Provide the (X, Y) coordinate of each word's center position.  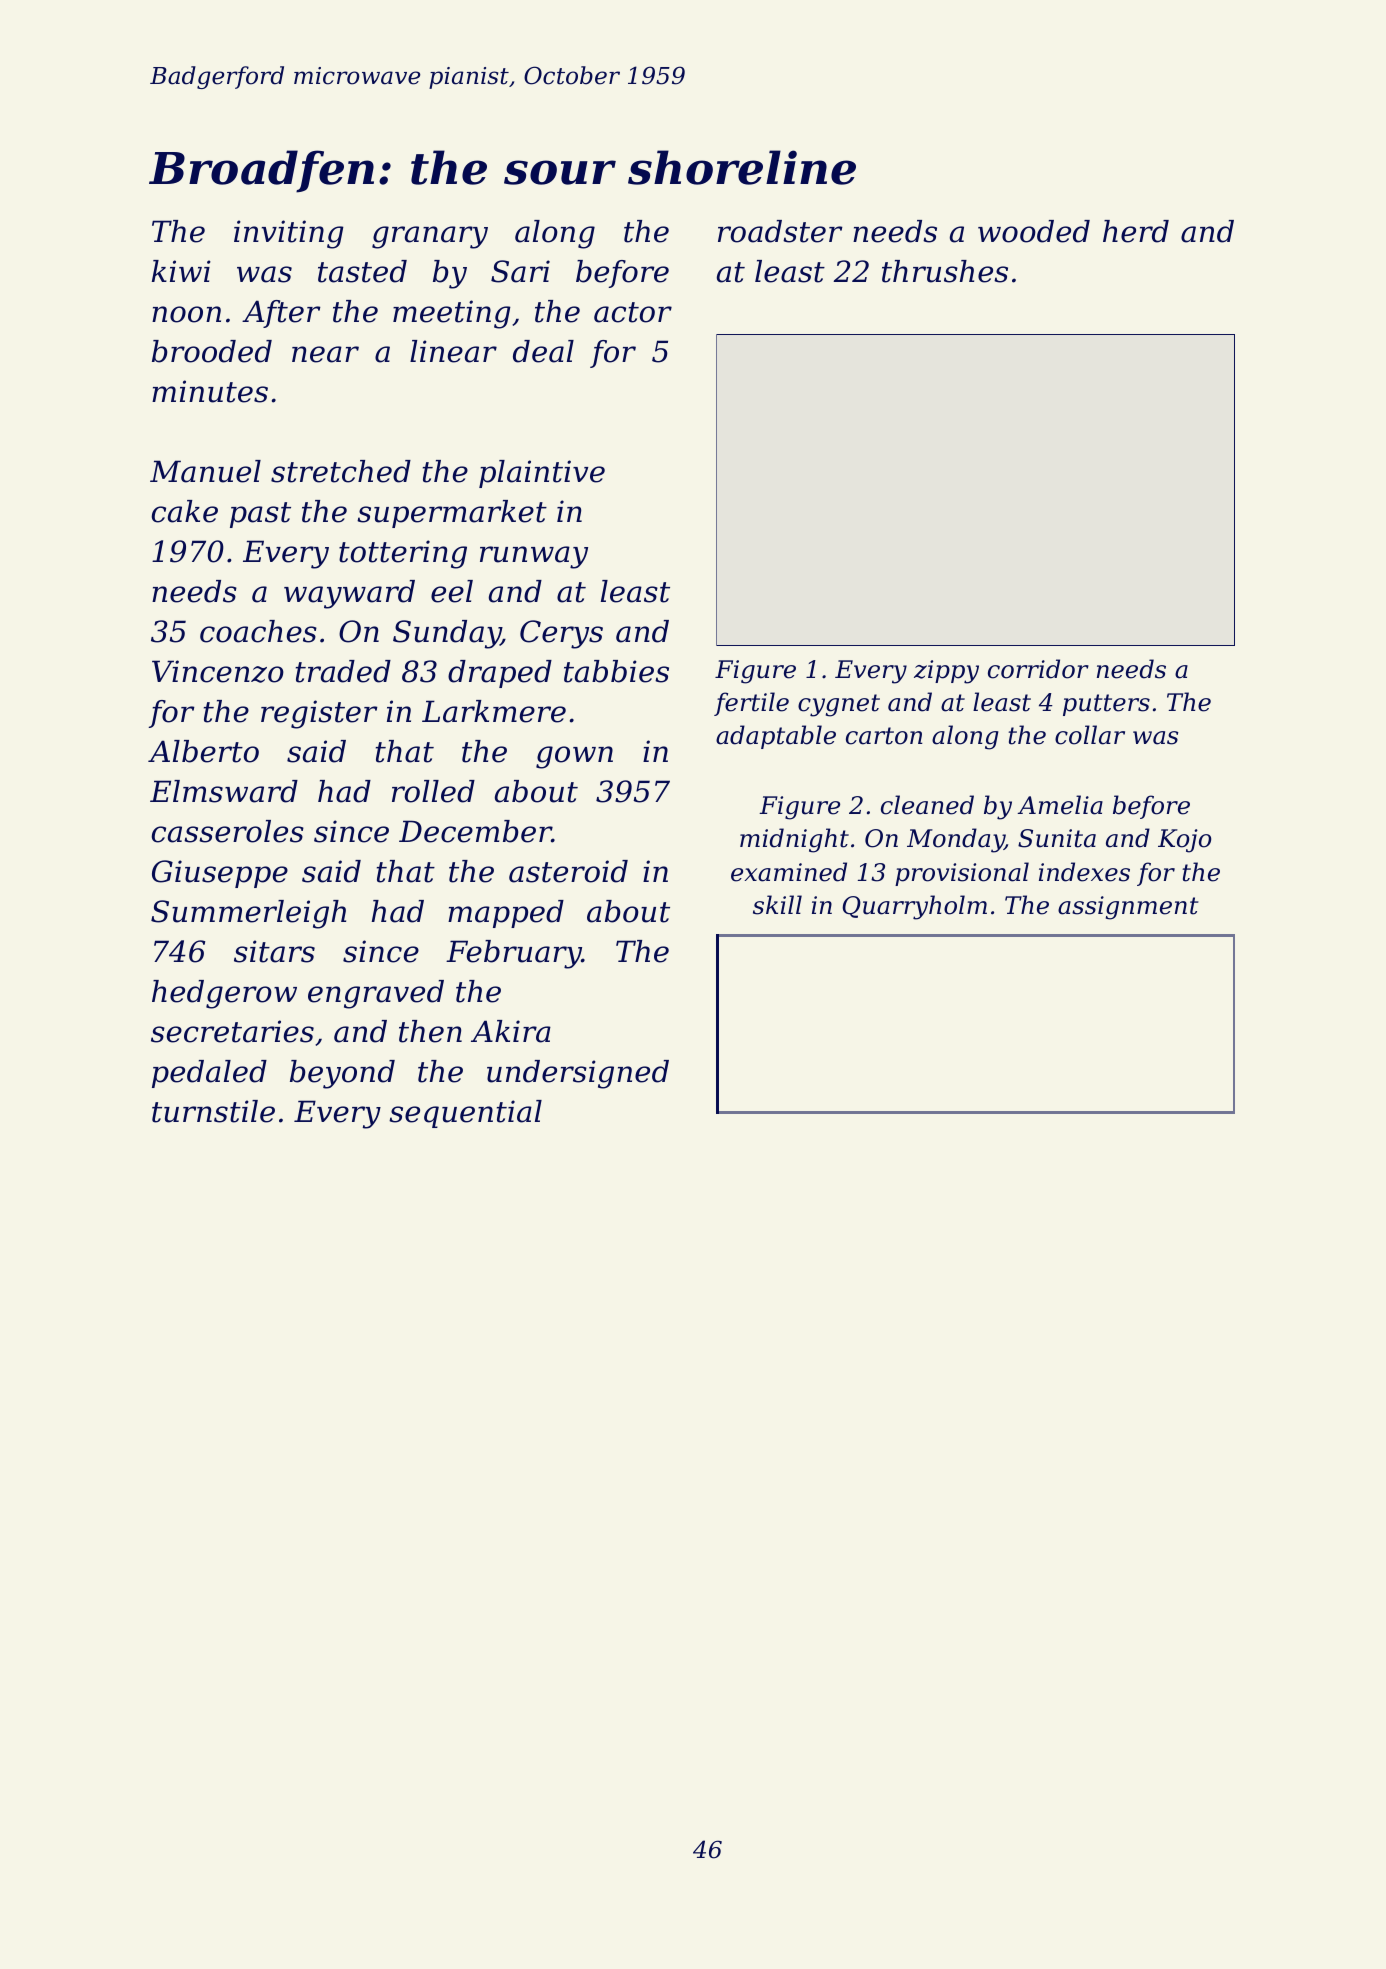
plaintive (542, 474)
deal (543, 351)
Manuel (205, 471)
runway (534, 557)
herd (1136, 231)
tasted (362, 271)
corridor (1038, 669)
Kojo (1184, 841)
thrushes (945, 271)
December (475, 831)
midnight (794, 840)
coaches (258, 631)
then (430, 1031)
